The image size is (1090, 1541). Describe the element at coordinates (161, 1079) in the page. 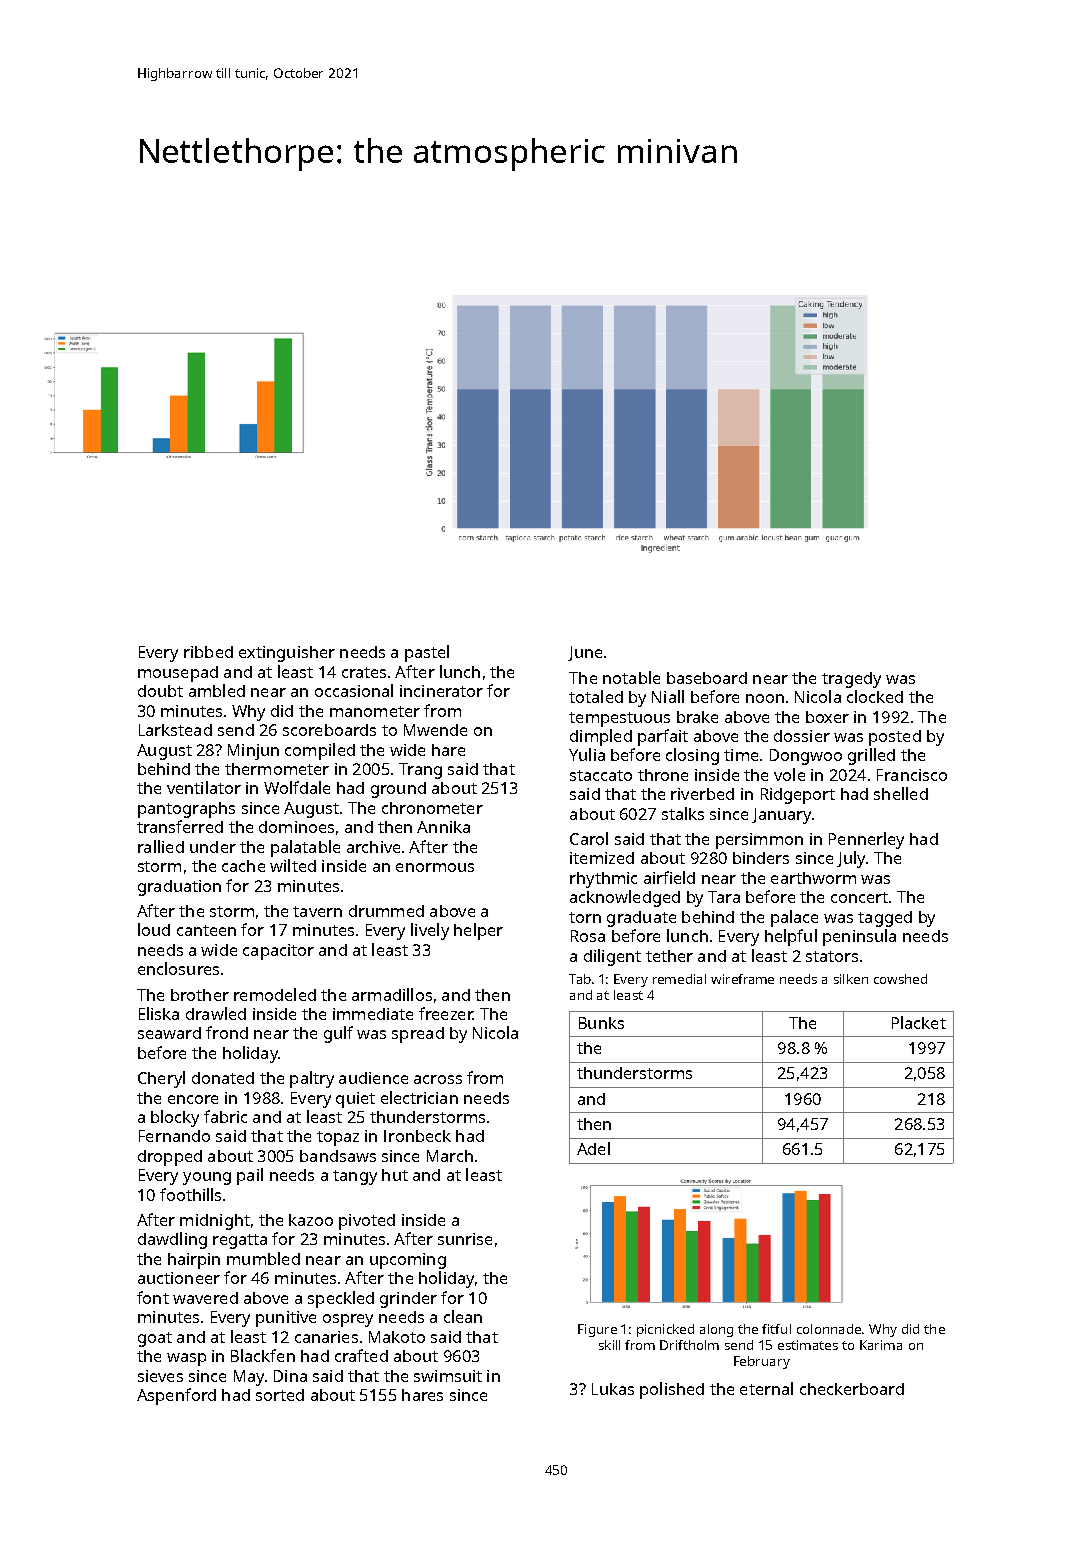

I see `Cheryl` at that location.
